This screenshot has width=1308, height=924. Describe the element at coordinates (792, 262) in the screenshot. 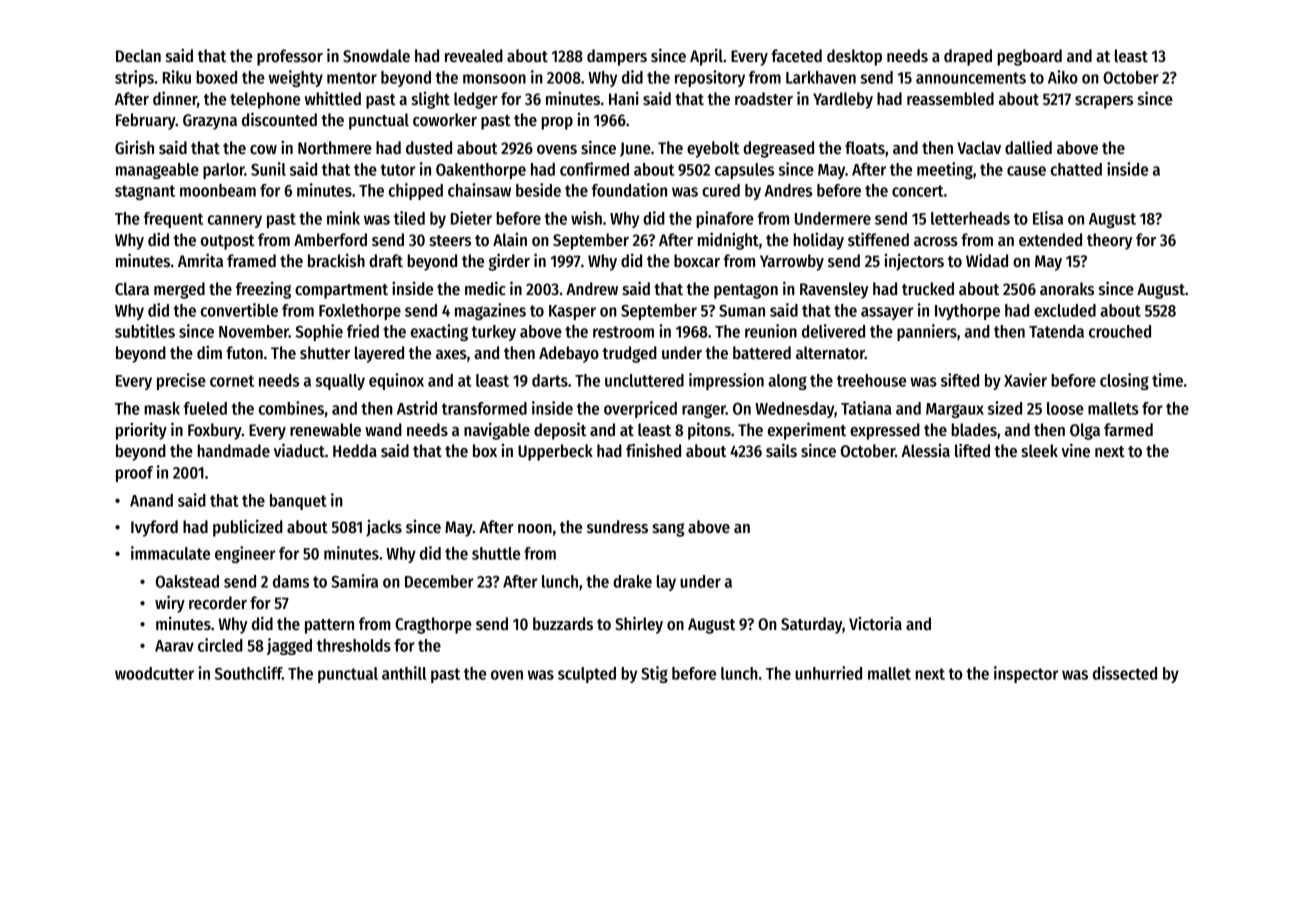

I see `Yarrowby` at that location.
